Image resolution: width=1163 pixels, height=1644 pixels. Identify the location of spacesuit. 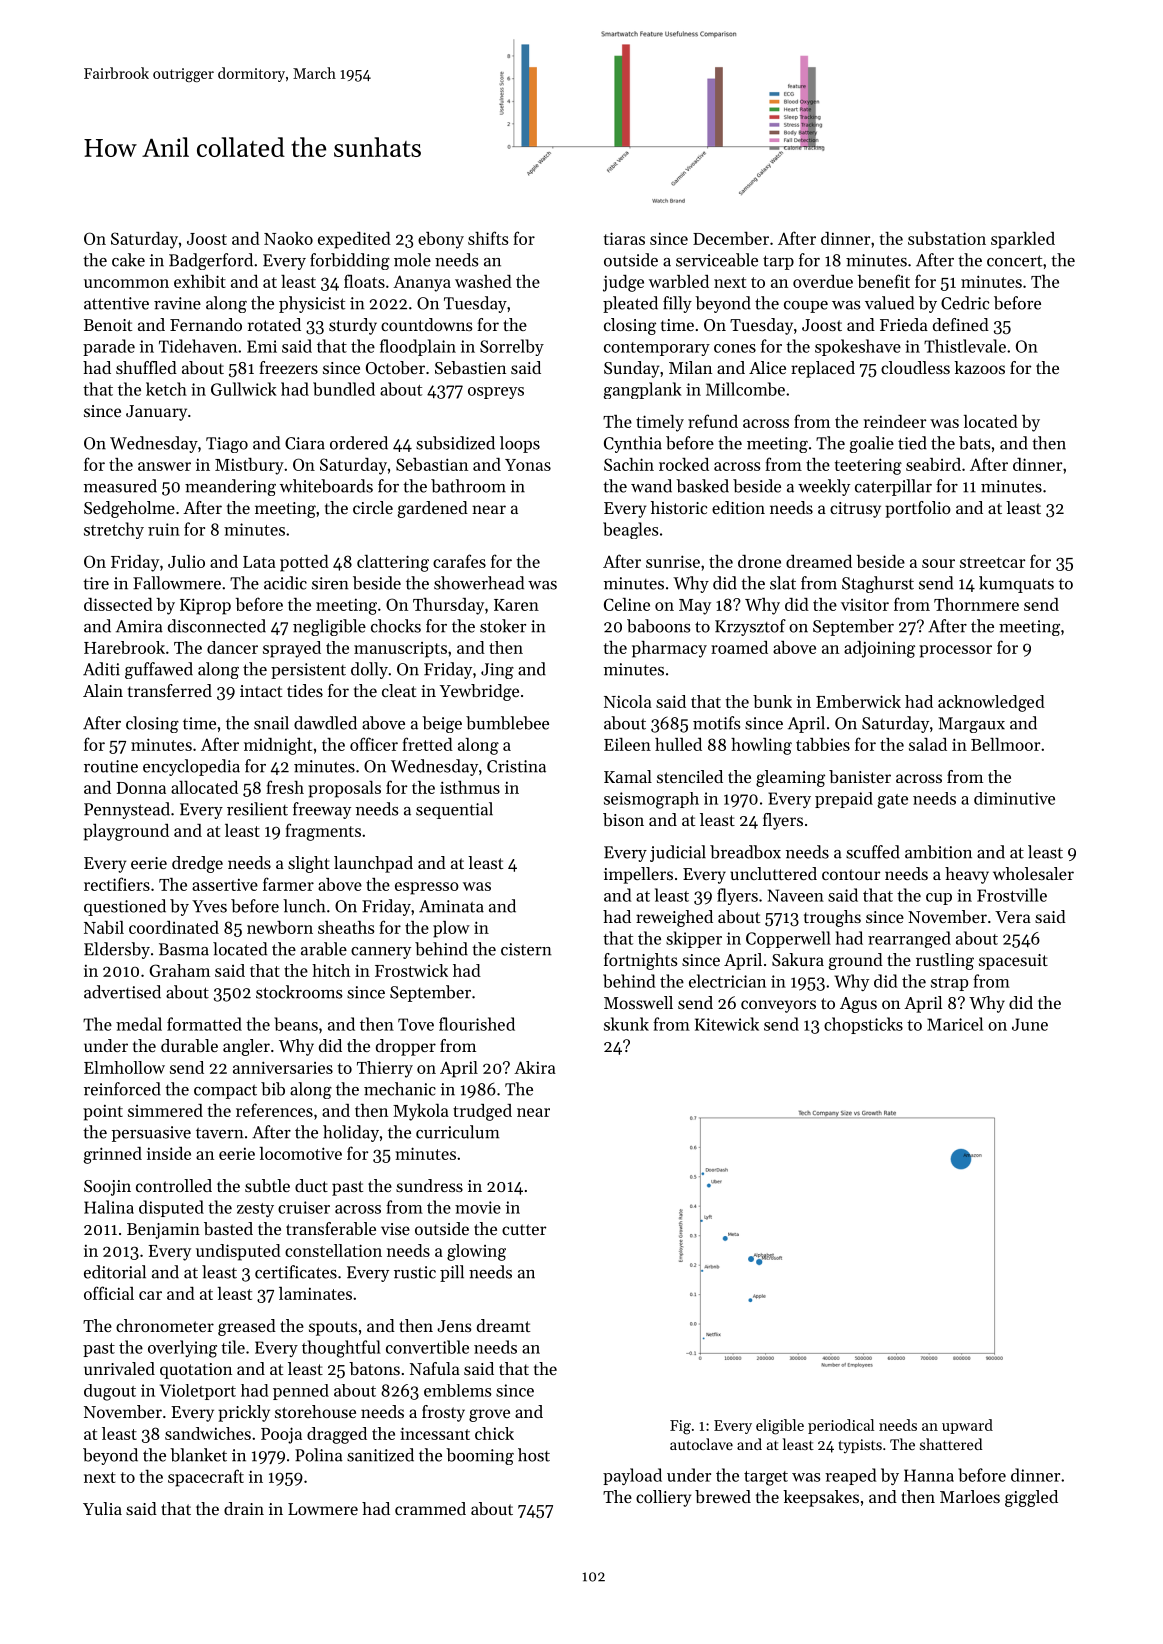
(1013, 962).
